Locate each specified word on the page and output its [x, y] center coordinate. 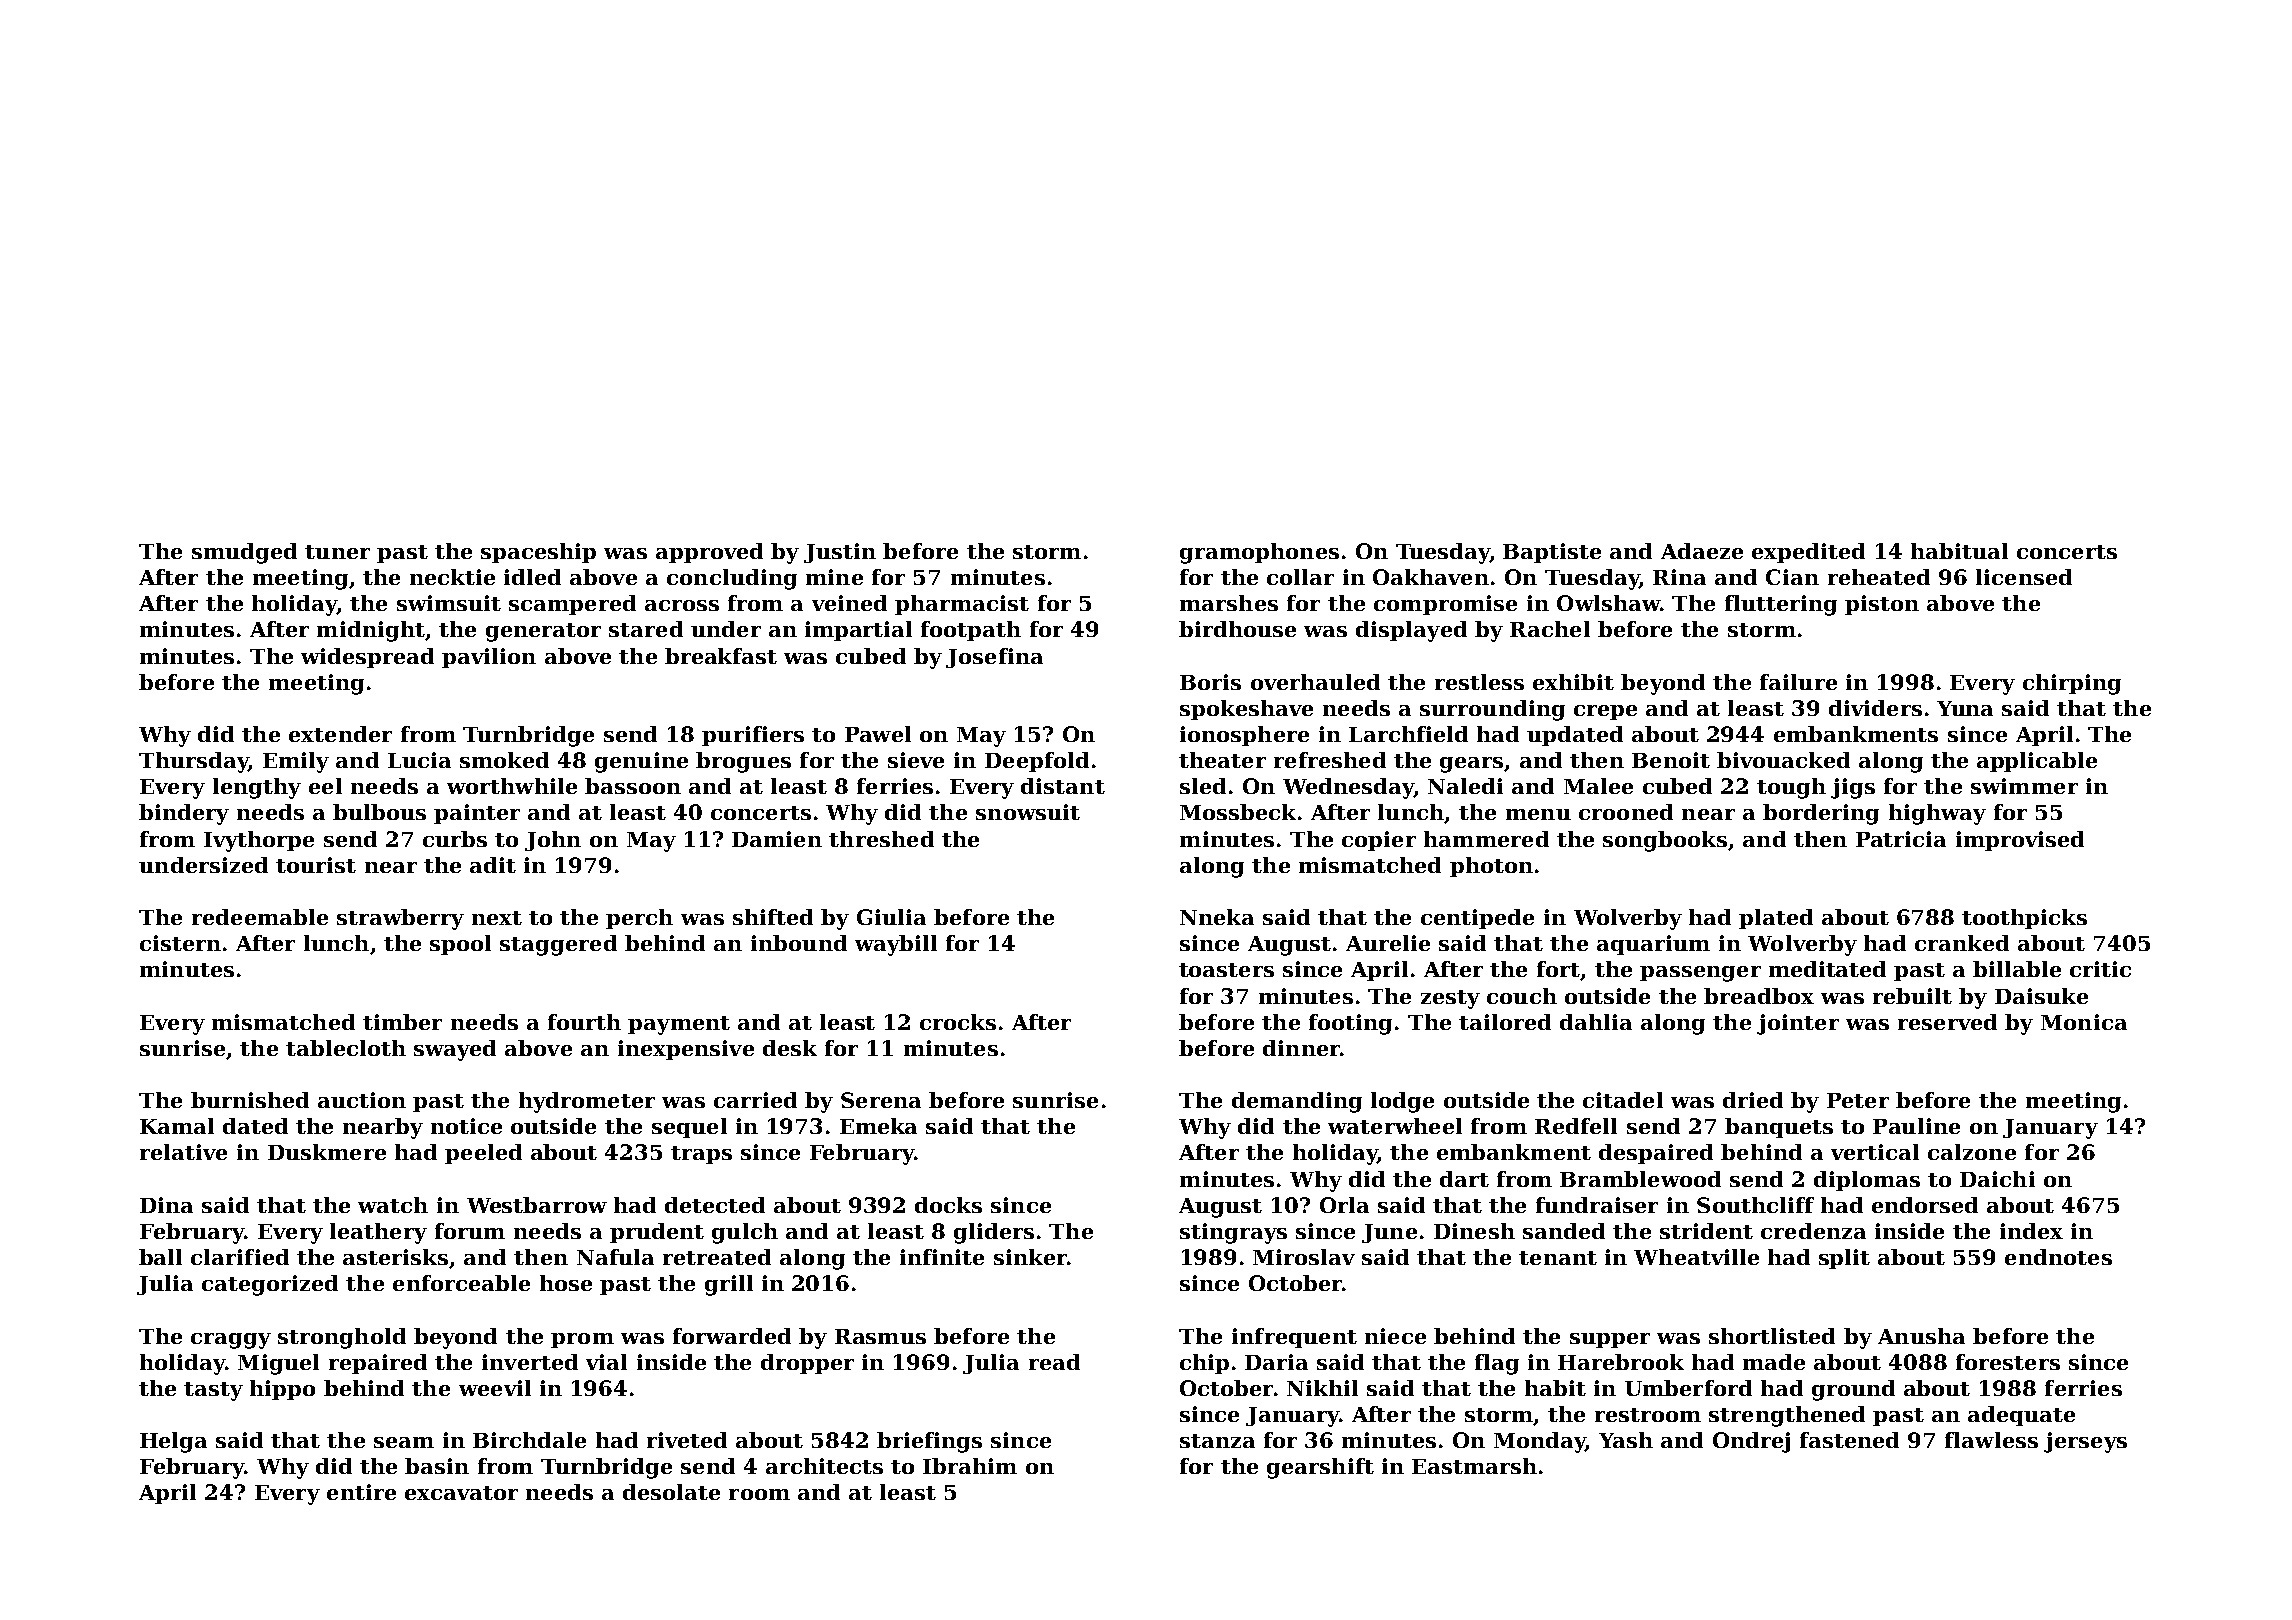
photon [1491, 867]
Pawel [878, 734]
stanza [1217, 1441]
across [682, 605]
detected [715, 1205]
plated [1776, 919]
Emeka [878, 1126]
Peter [1858, 1100]
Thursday [194, 762]
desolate [671, 1492]
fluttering [1781, 605]
